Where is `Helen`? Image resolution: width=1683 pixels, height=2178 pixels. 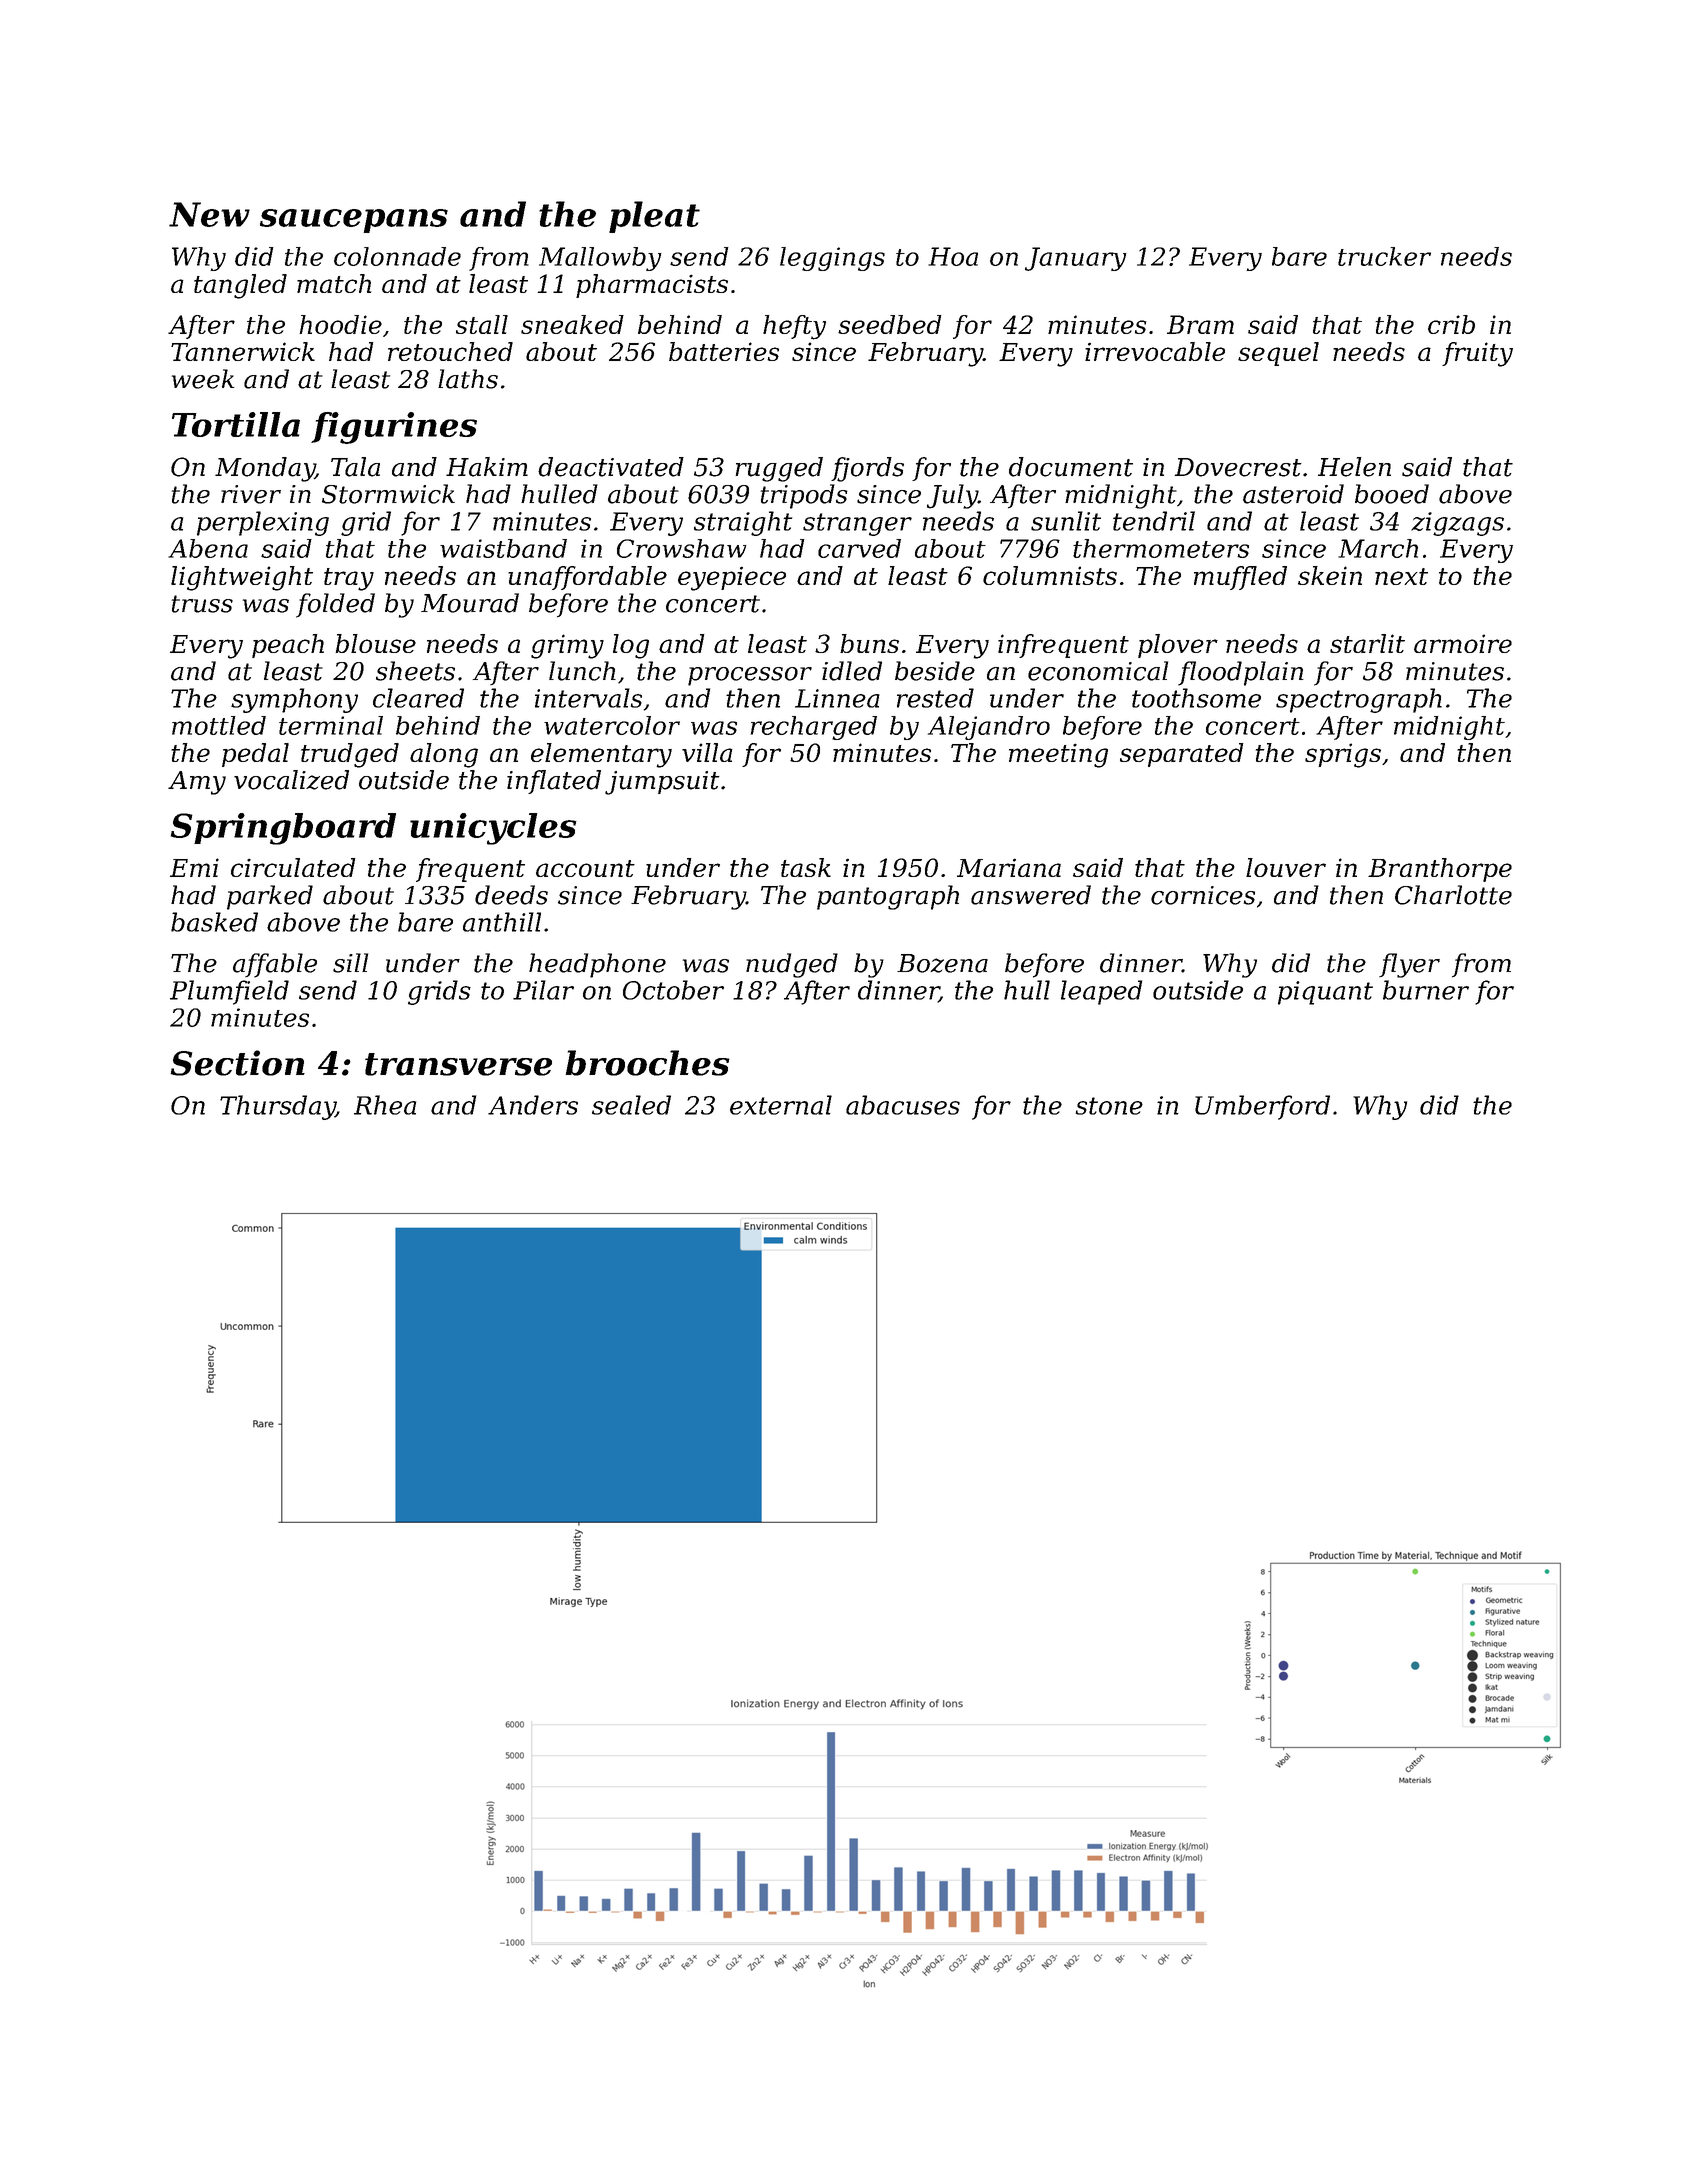 Helen is located at coordinates (1354, 467).
